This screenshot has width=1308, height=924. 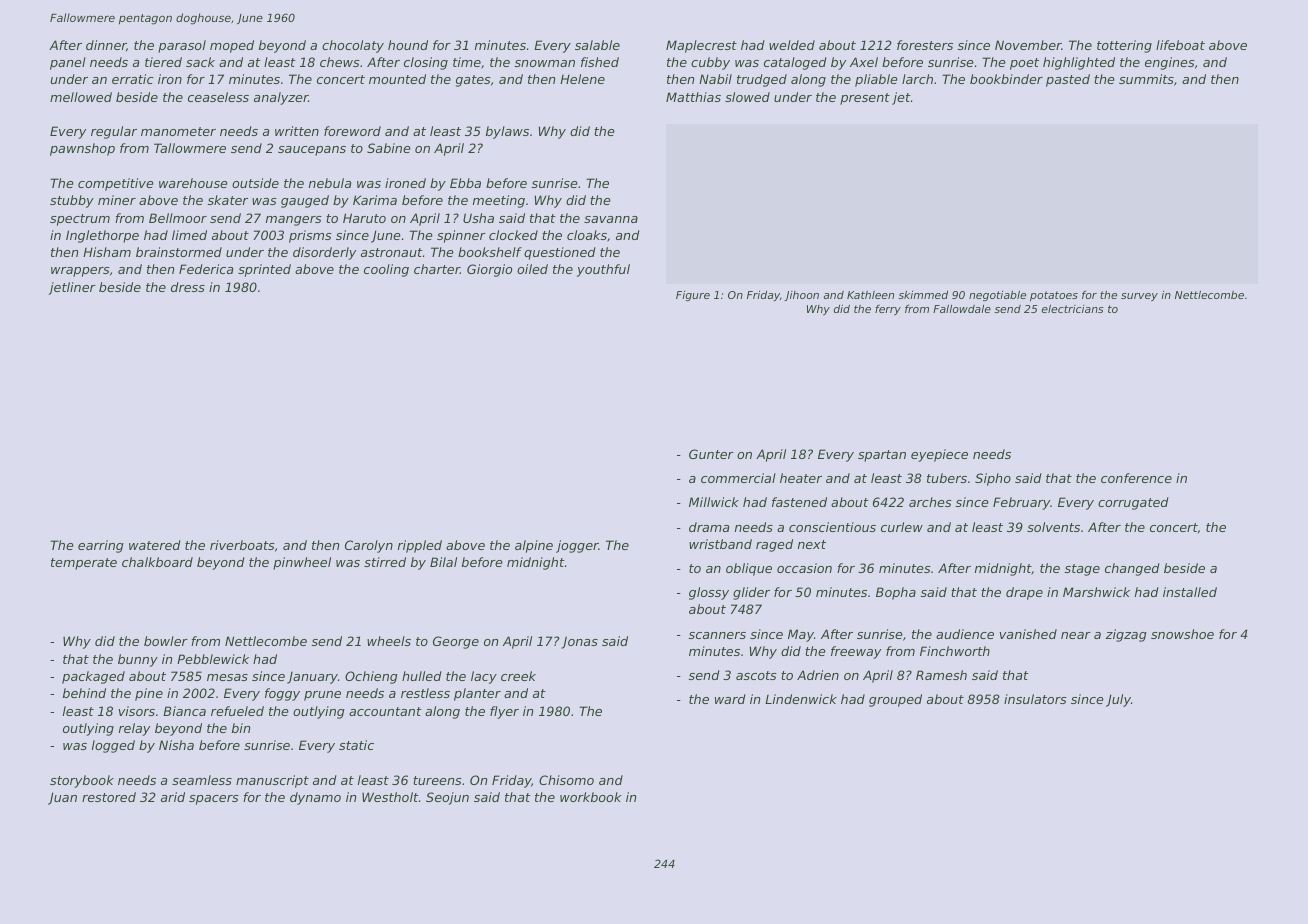 I want to click on jetliner, so click(x=72, y=288).
